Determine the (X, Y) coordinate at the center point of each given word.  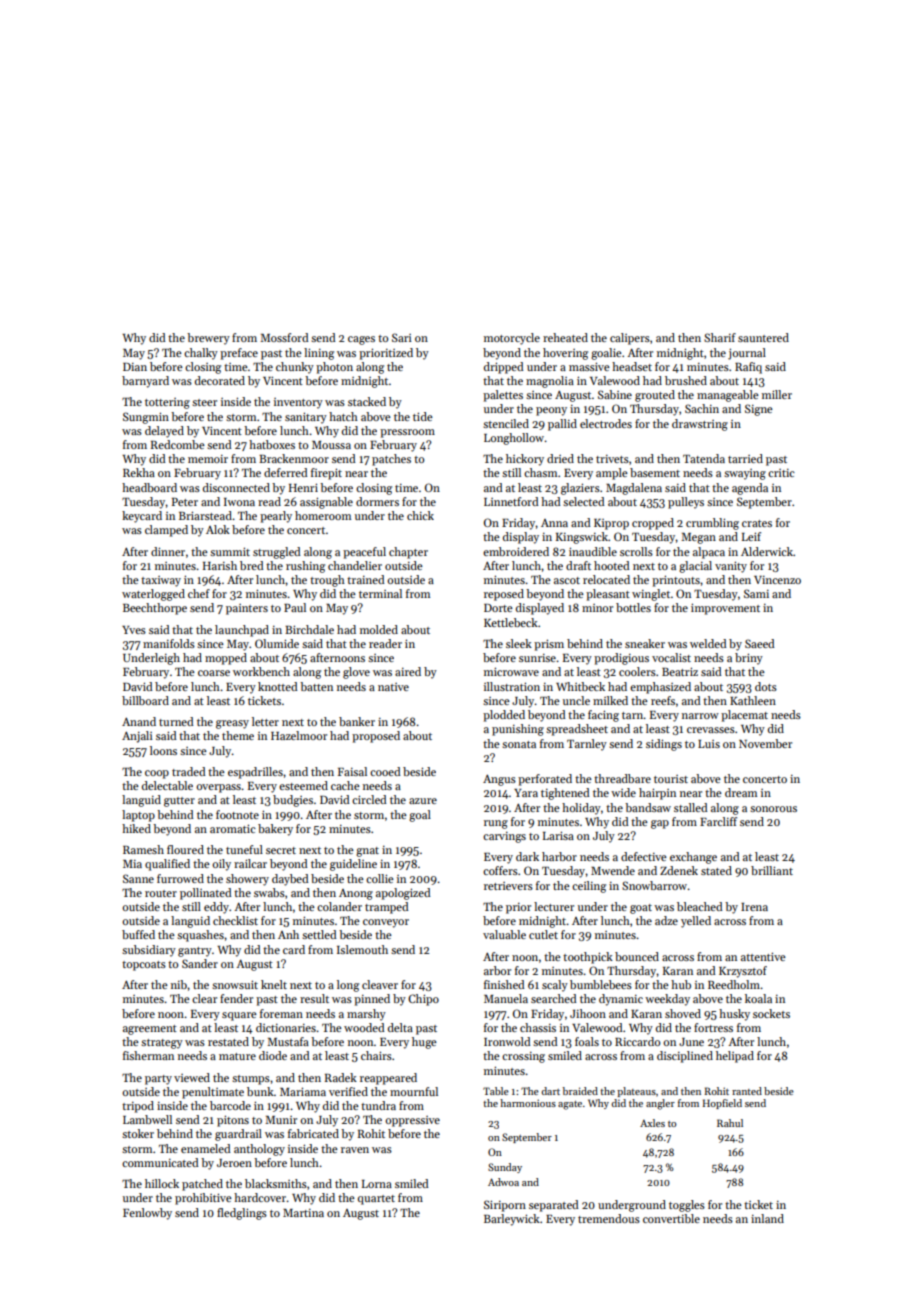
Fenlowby (147, 1214)
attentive (763, 956)
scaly (555, 986)
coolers (637, 671)
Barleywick (512, 1220)
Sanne (138, 878)
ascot (567, 580)
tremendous (609, 1218)
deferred (286, 472)
